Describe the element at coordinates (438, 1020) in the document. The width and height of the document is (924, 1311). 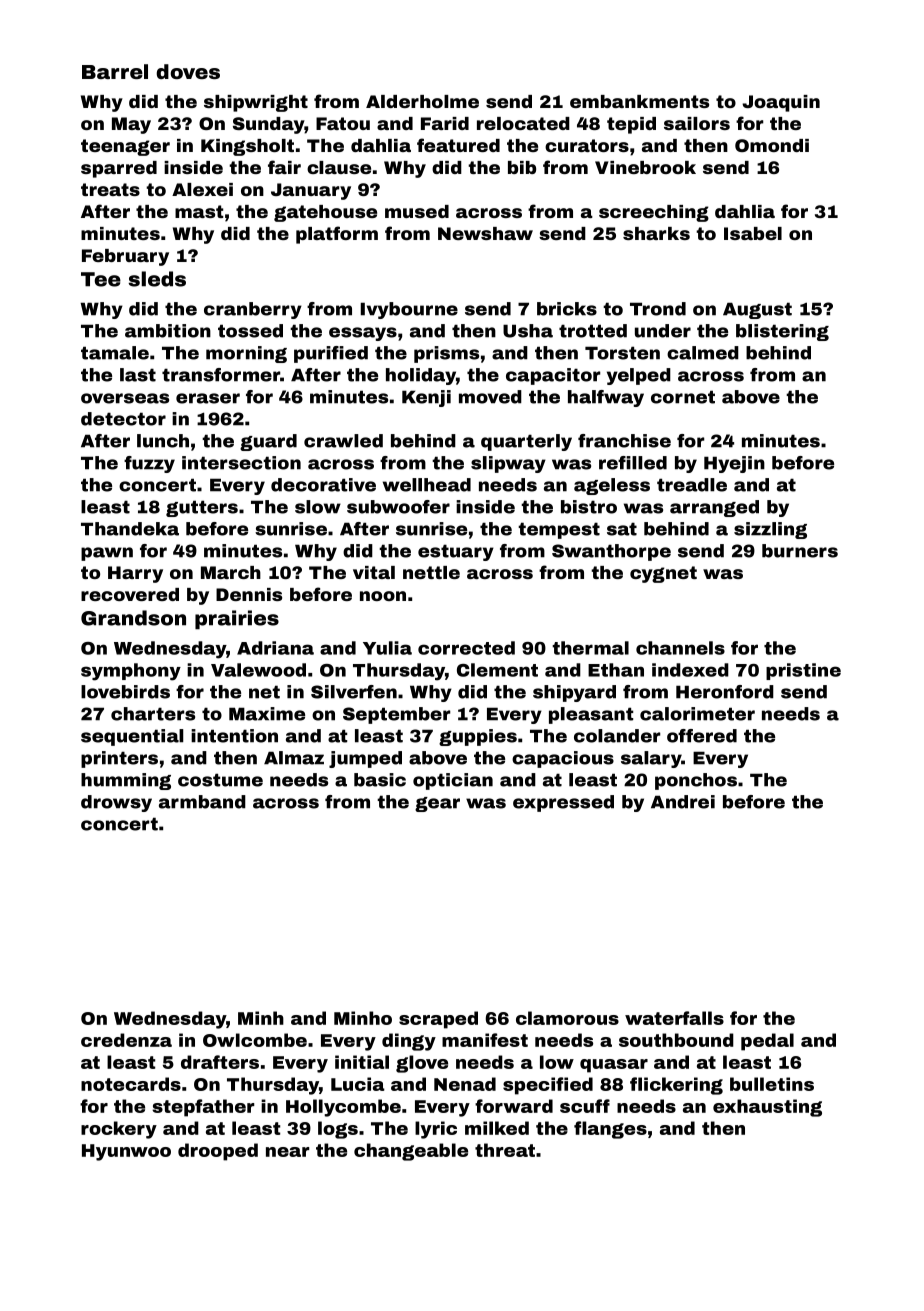
I see `scraped` at that location.
